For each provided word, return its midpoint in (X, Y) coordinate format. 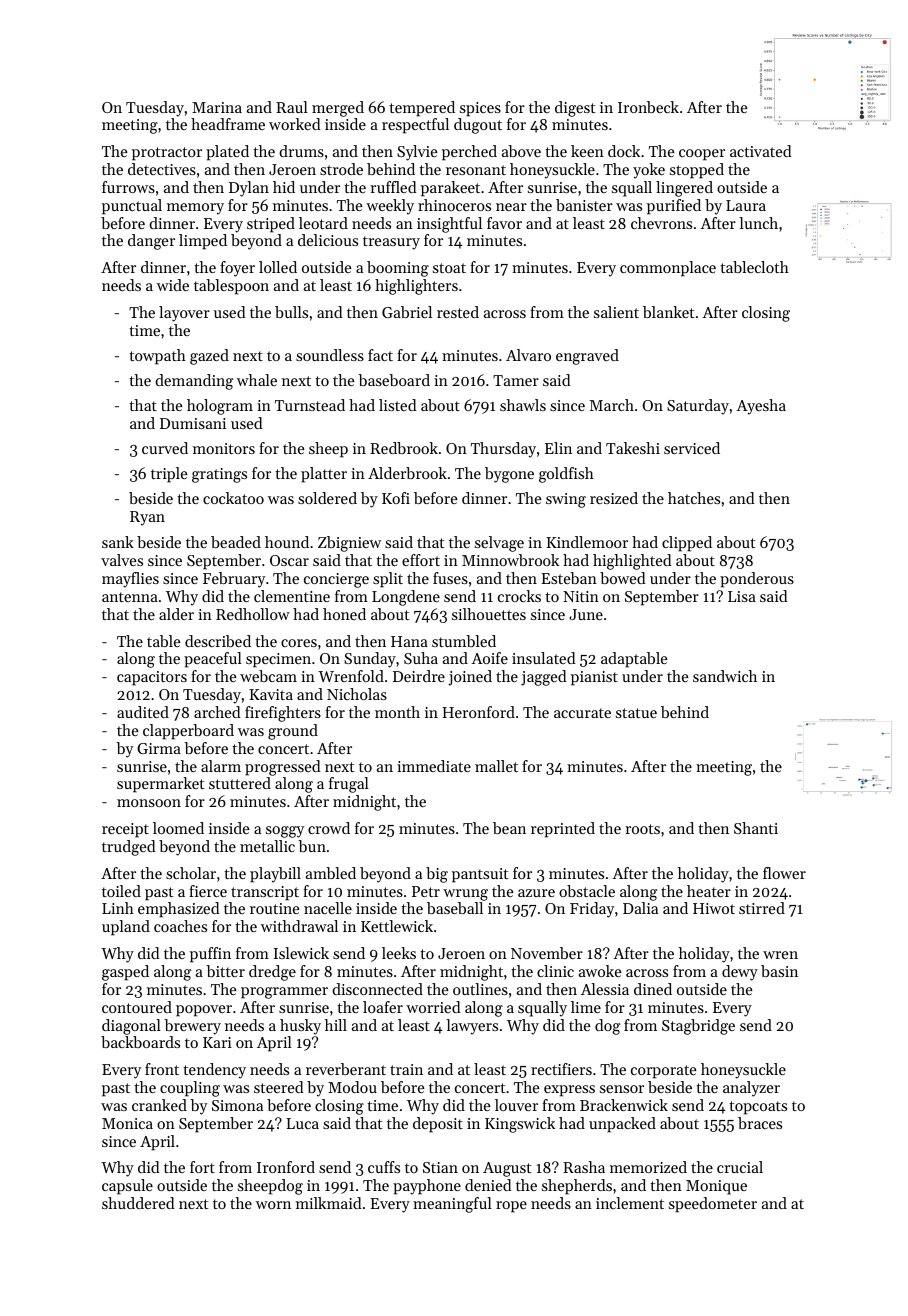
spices (480, 109)
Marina (217, 107)
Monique (716, 1187)
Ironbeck (648, 107)
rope (511, 1207)
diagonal (131, 1027)
